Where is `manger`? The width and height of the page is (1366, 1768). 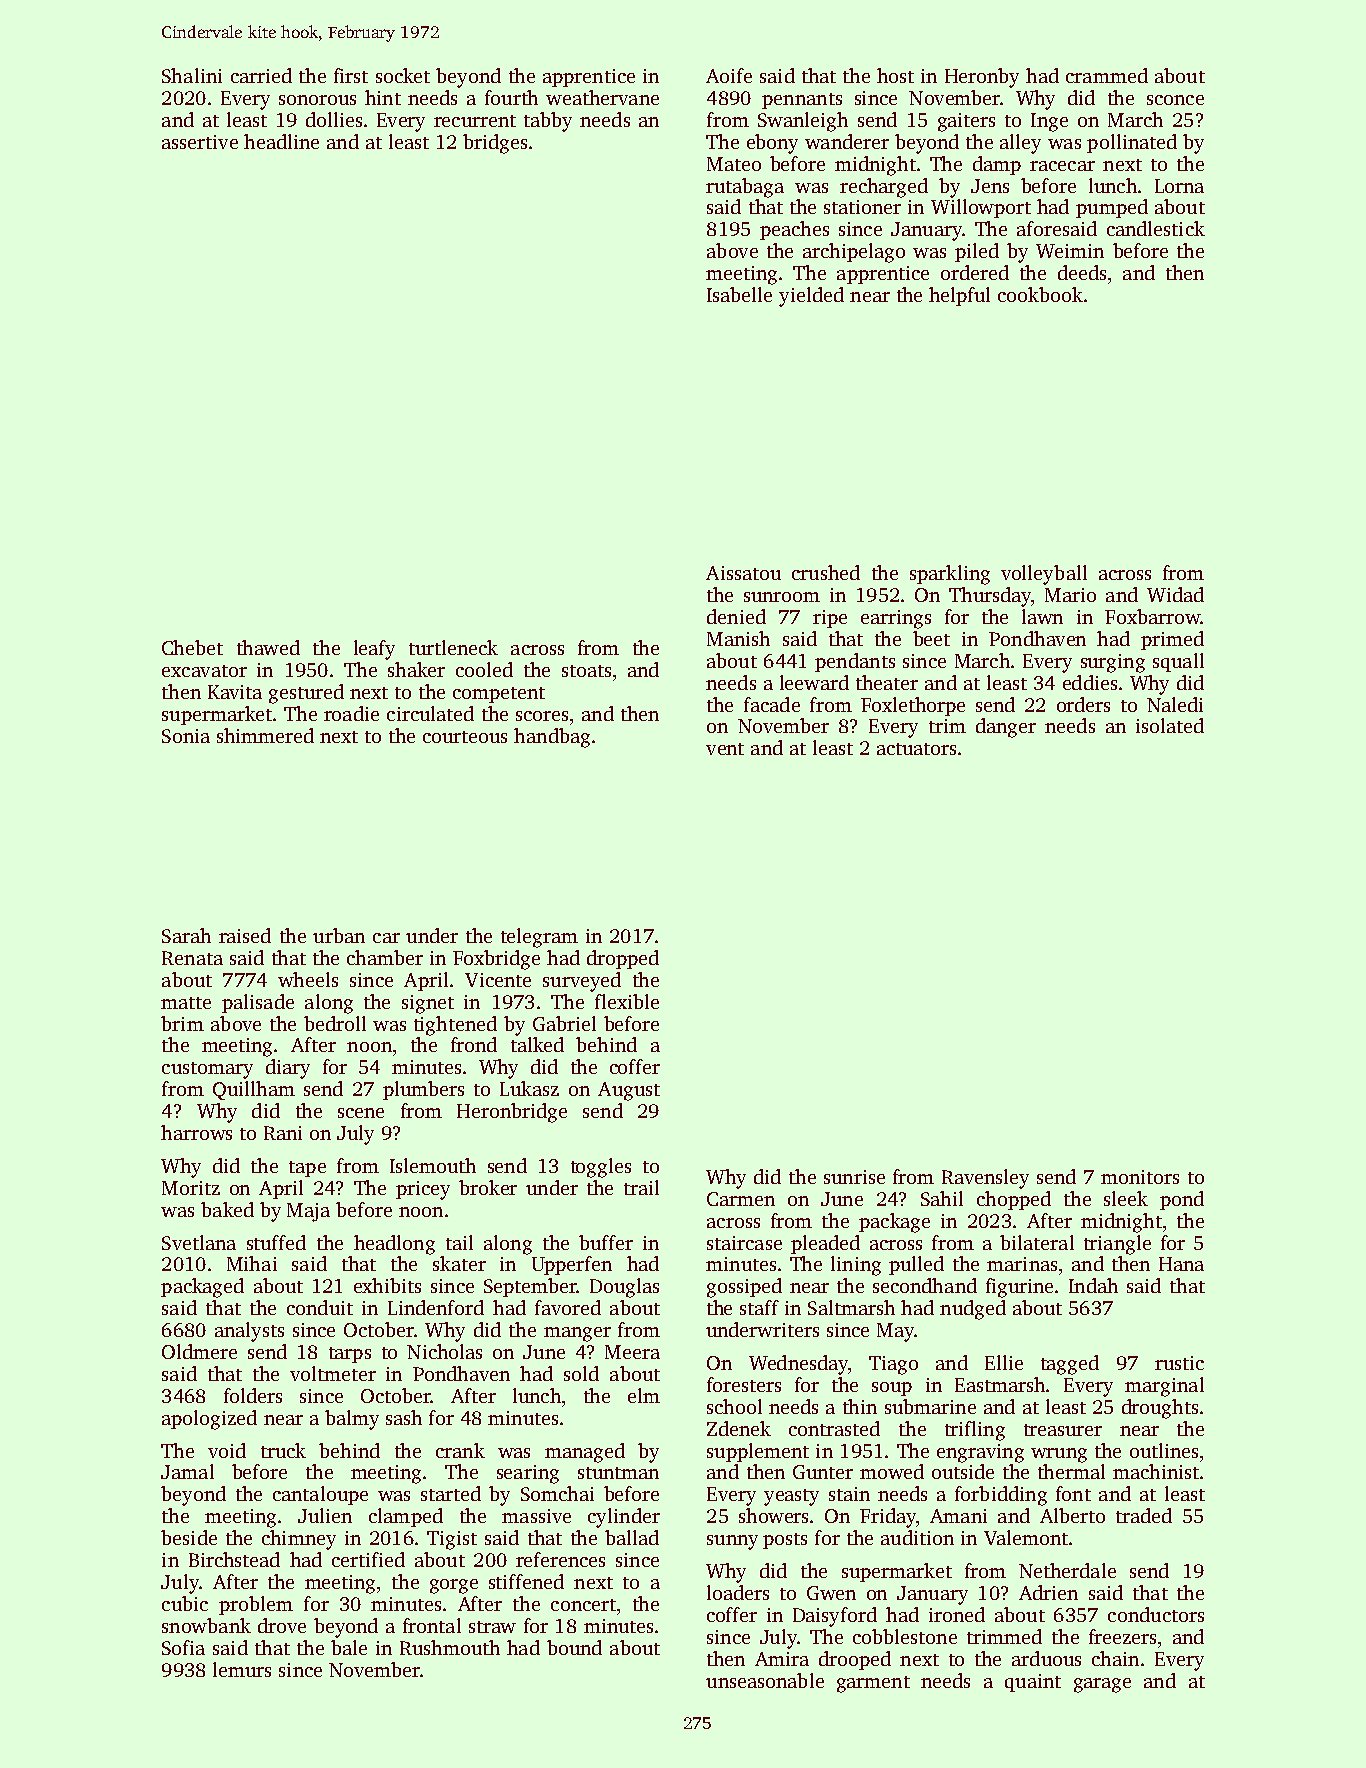 manger is located at coordinates (577, 1334).
